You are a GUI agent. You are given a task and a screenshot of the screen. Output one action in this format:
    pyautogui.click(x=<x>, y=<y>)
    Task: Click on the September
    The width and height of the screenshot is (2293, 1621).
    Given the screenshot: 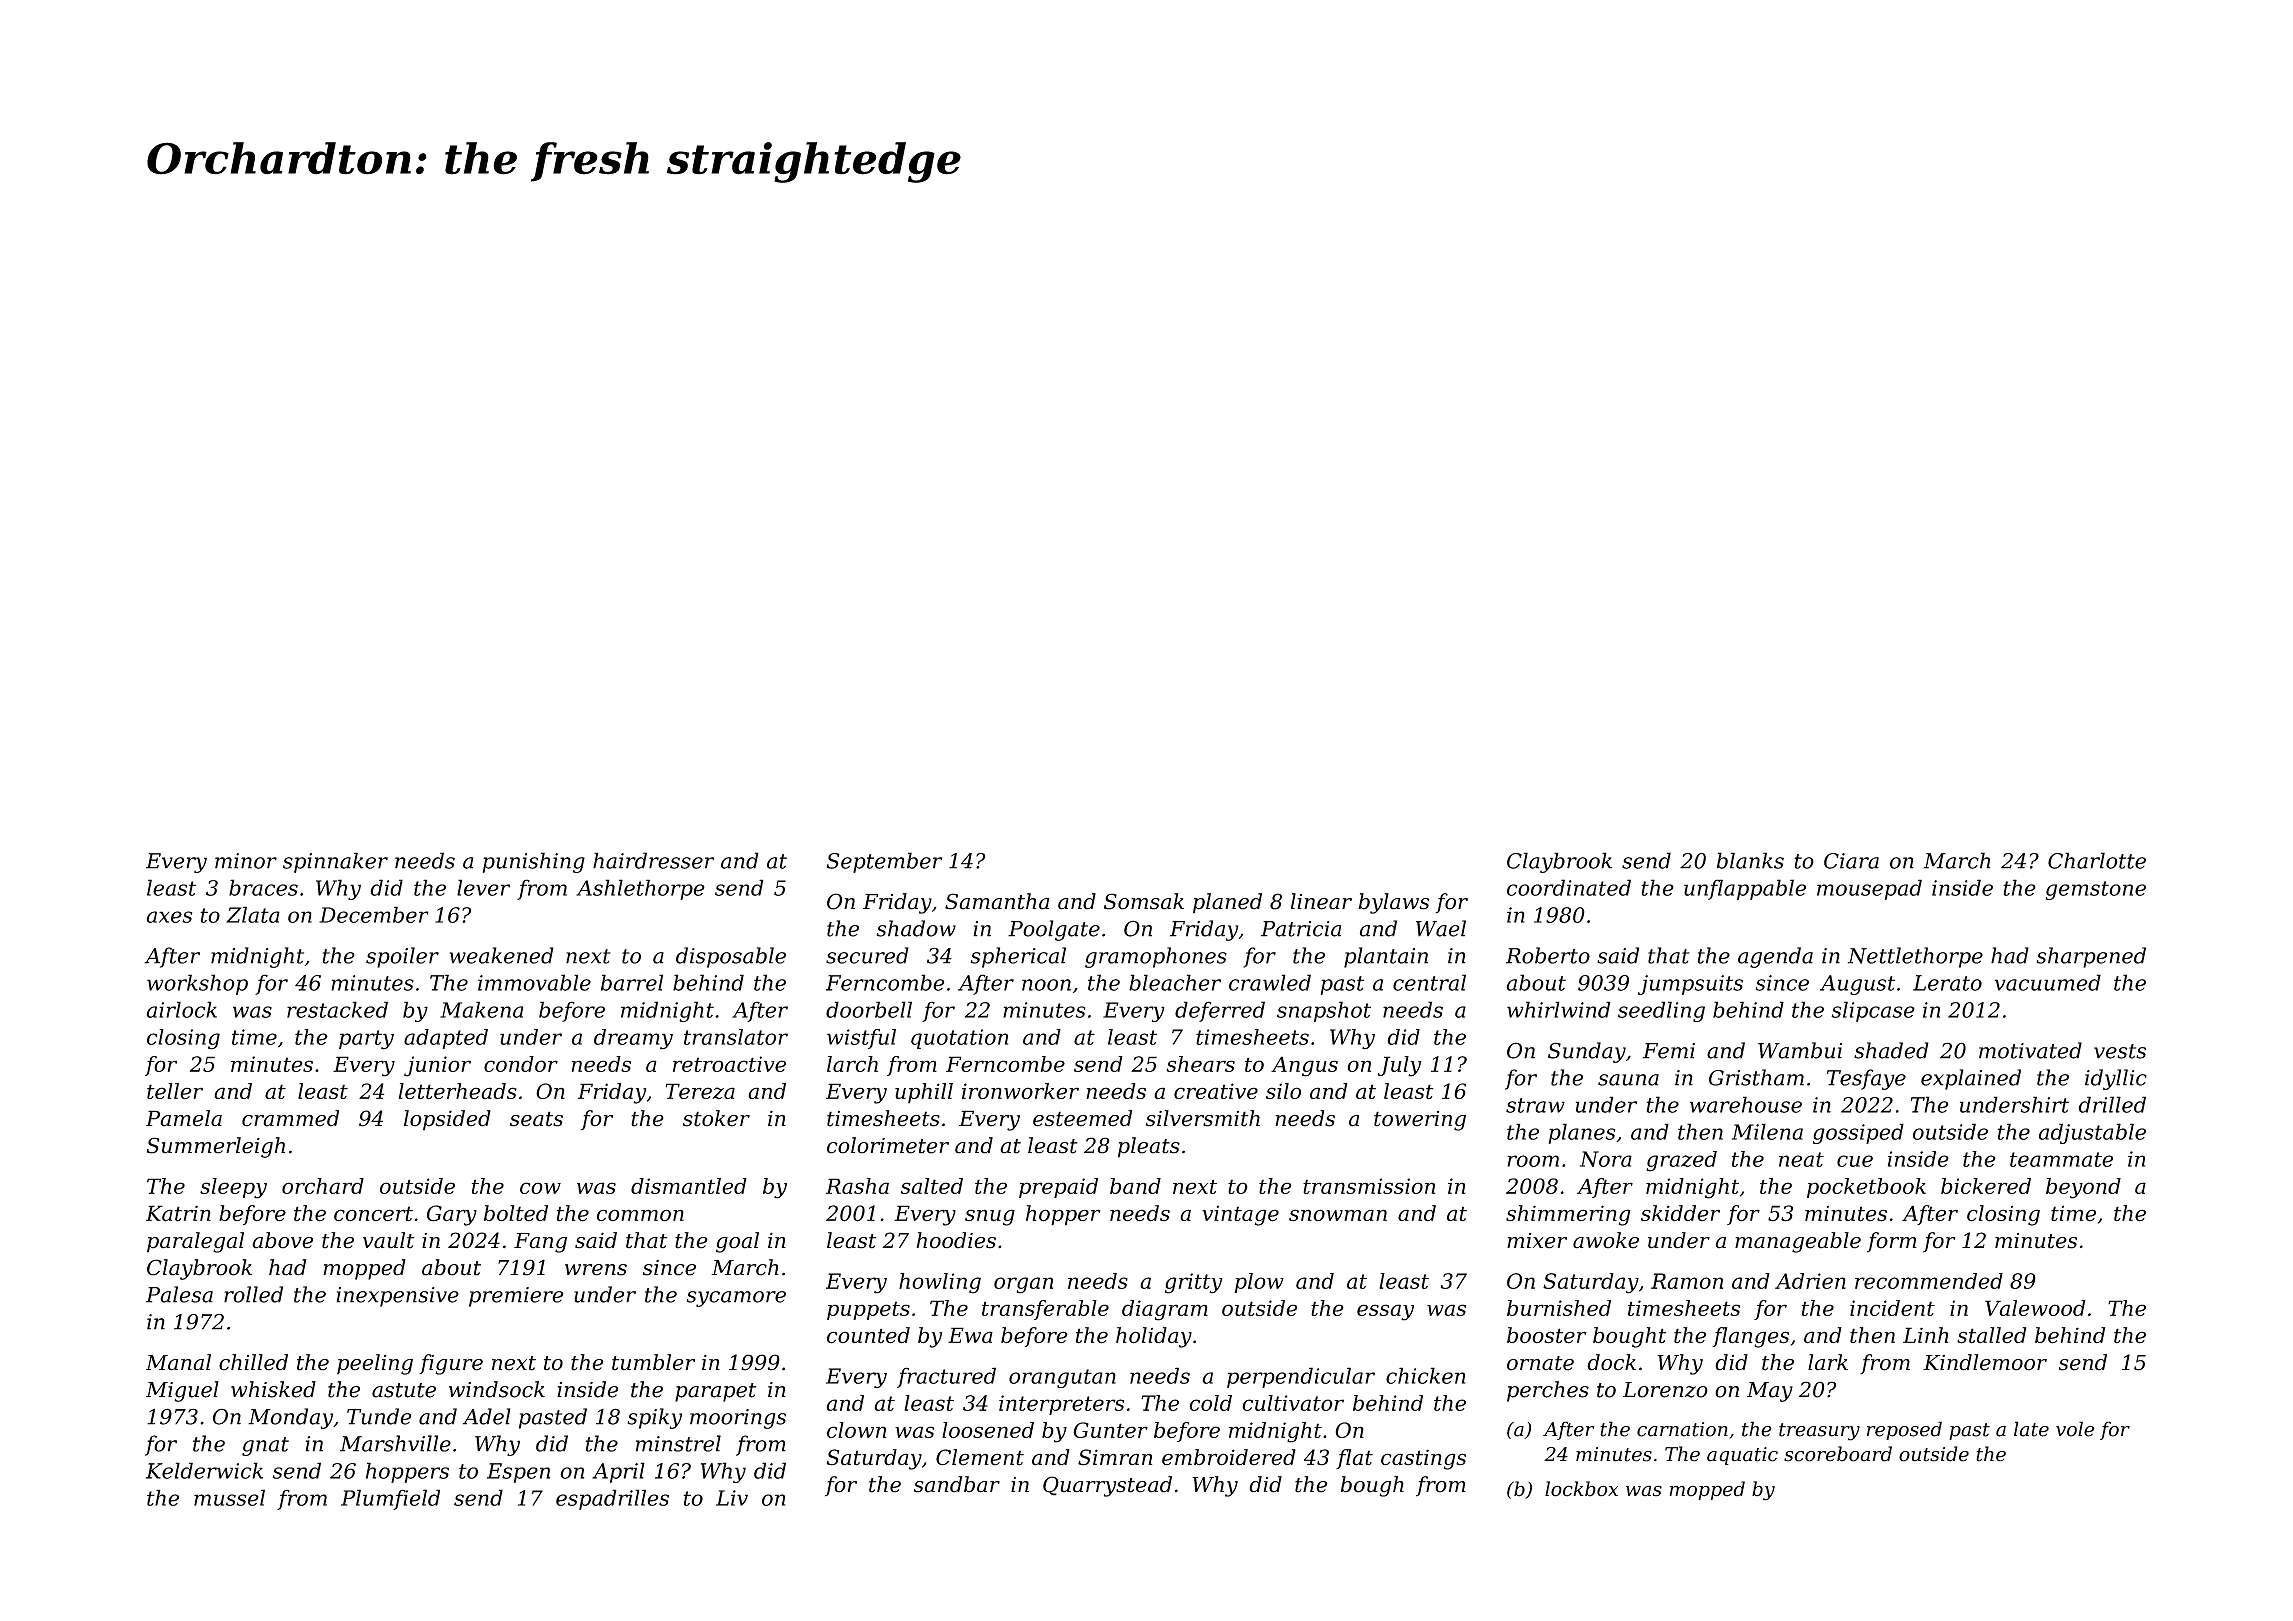 What is the action you would take?
    pyautogui.click(x=884, y=862)
